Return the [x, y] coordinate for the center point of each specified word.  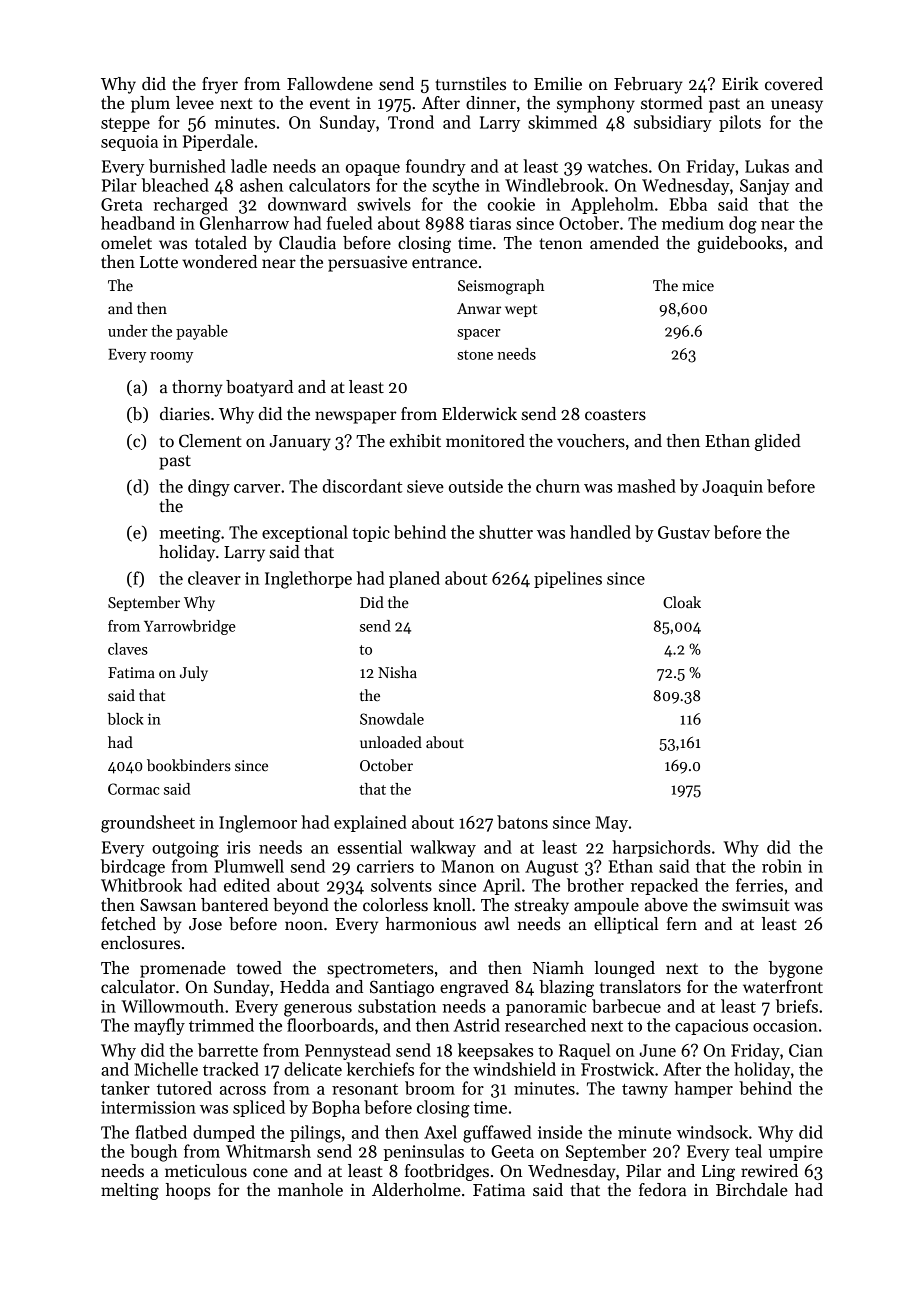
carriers [385, 866]
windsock [712, 1132]
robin [782, 866]
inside [560, 1132]
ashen [261, 185]
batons [522, 822]
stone [475, 355]
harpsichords [661, 848]
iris [239, 847]
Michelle [166, 1069]
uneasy [797, 106]
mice [698, 285]
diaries [185, 414]
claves [128, 649]
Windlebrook [554, 185]
